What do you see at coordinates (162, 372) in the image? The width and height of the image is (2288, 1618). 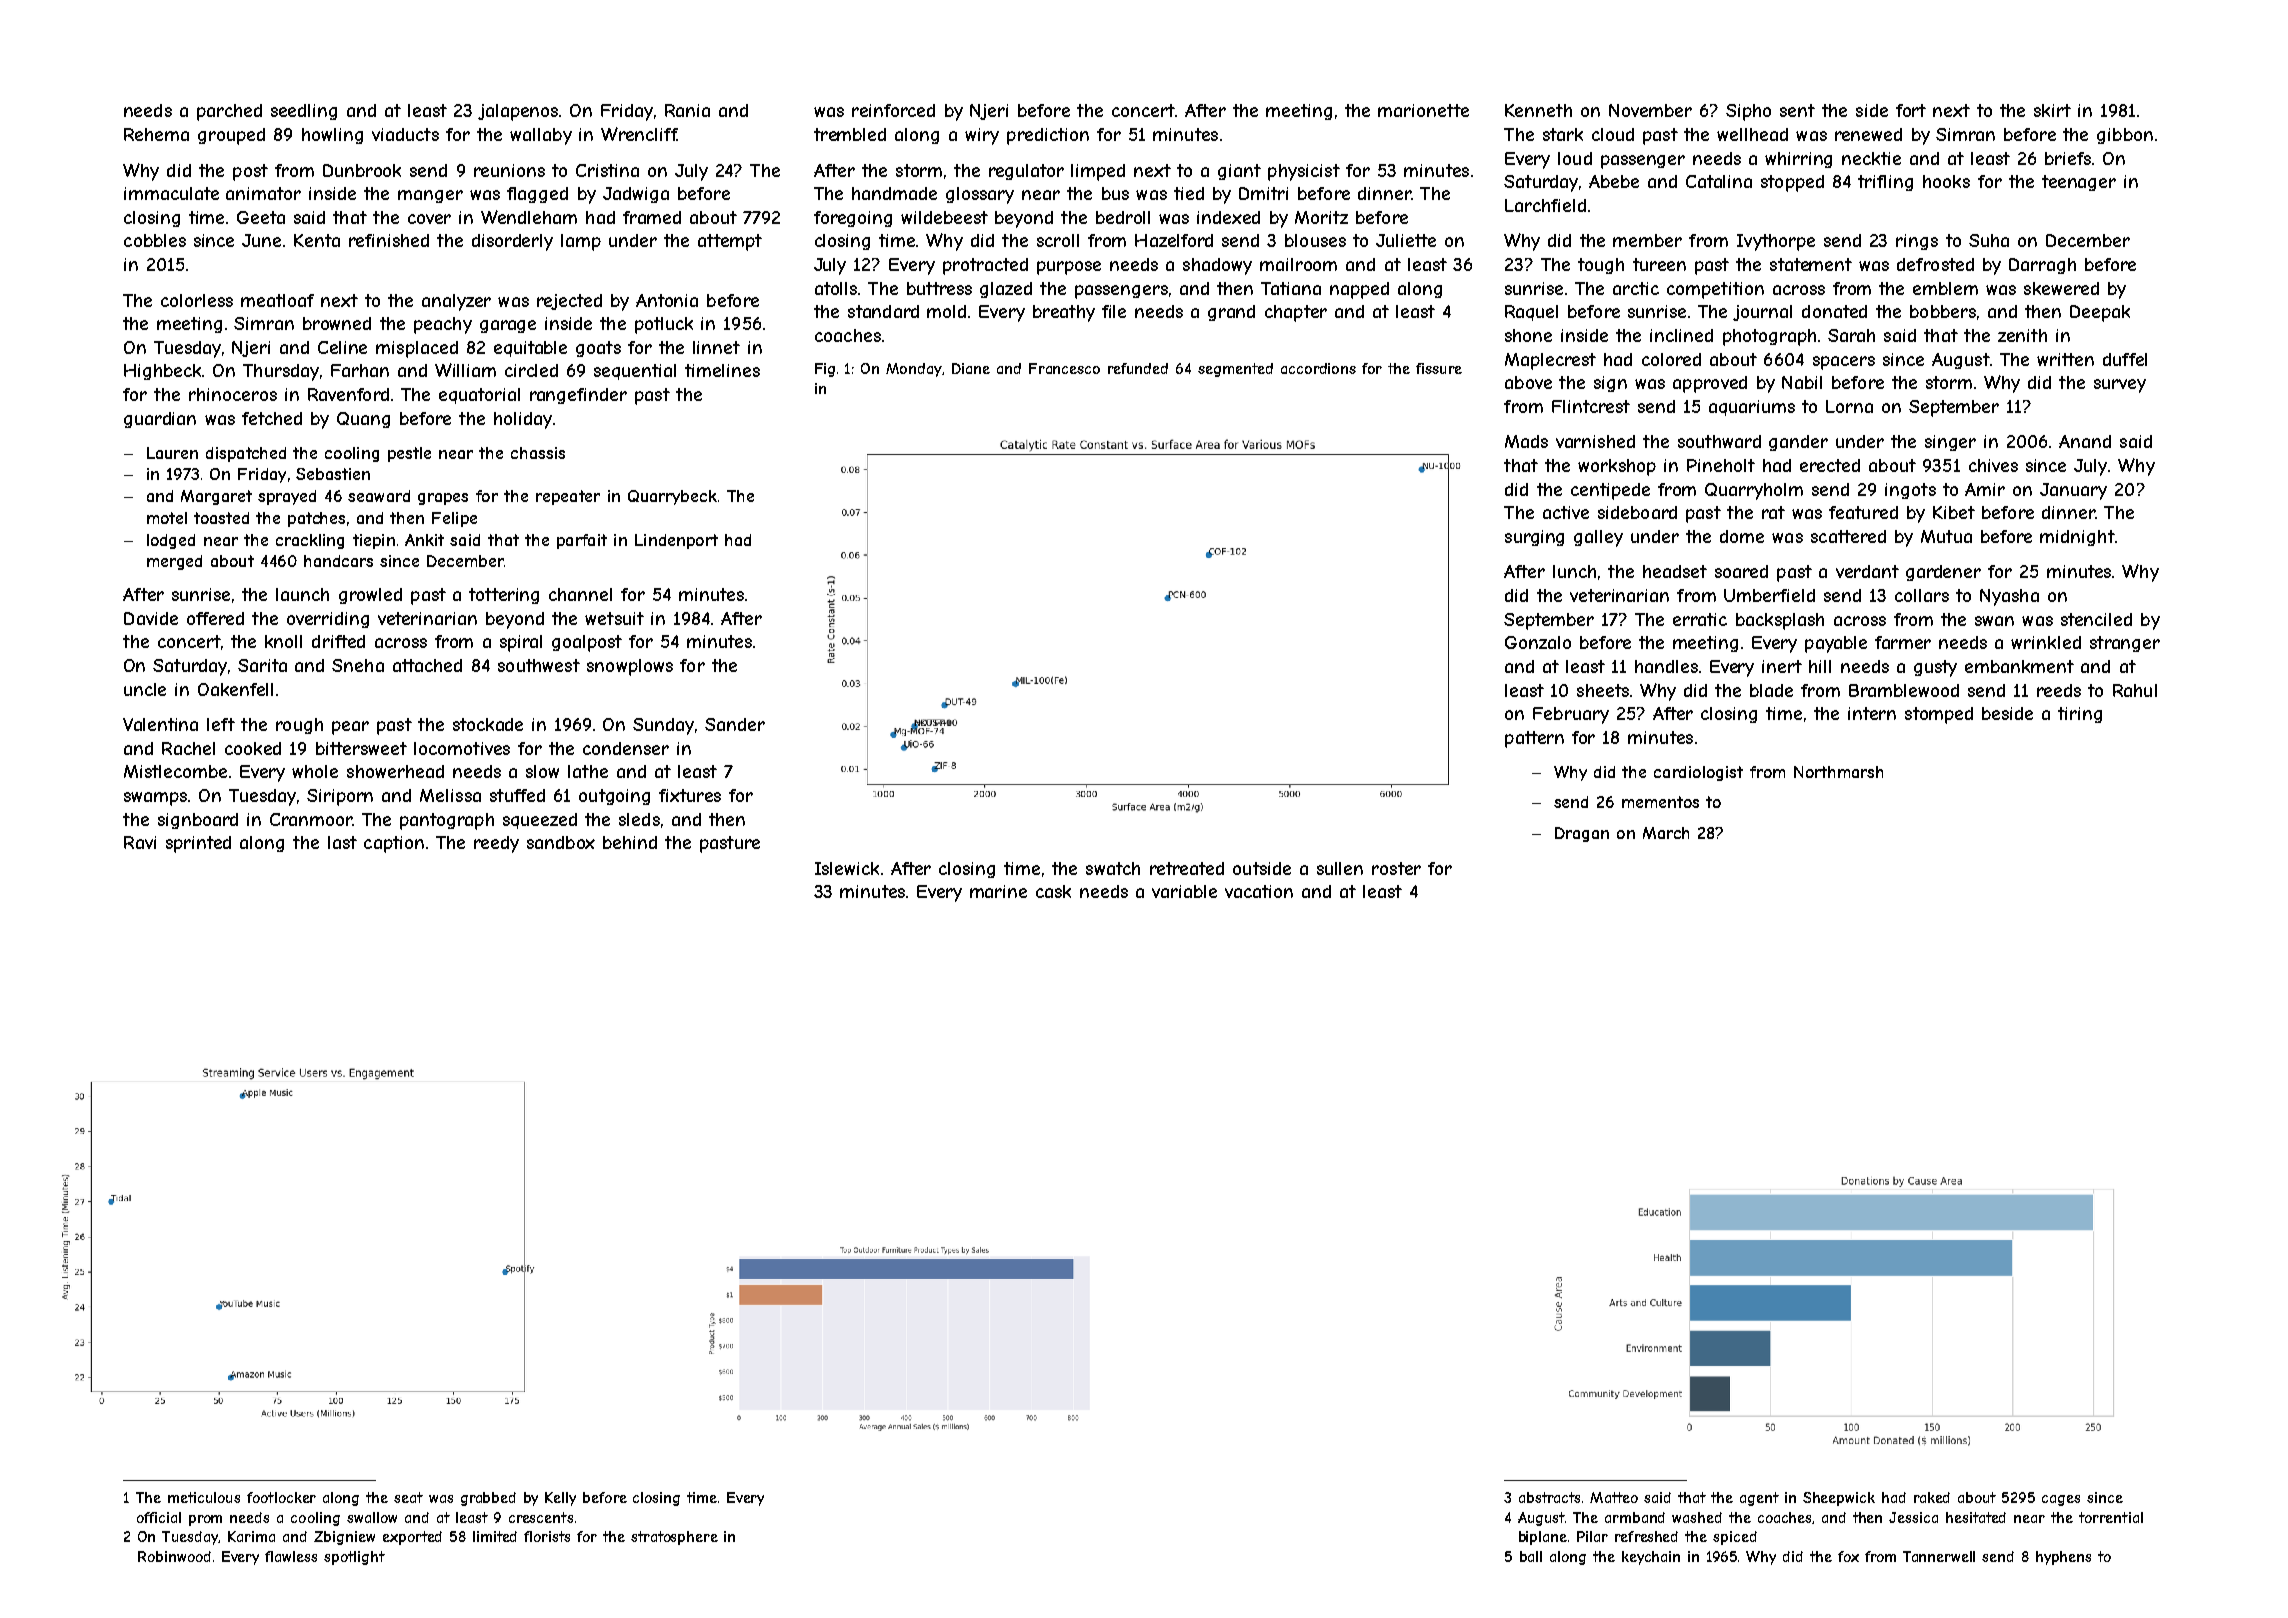 I see `Highbeck` at bounding box center [162, 372].
